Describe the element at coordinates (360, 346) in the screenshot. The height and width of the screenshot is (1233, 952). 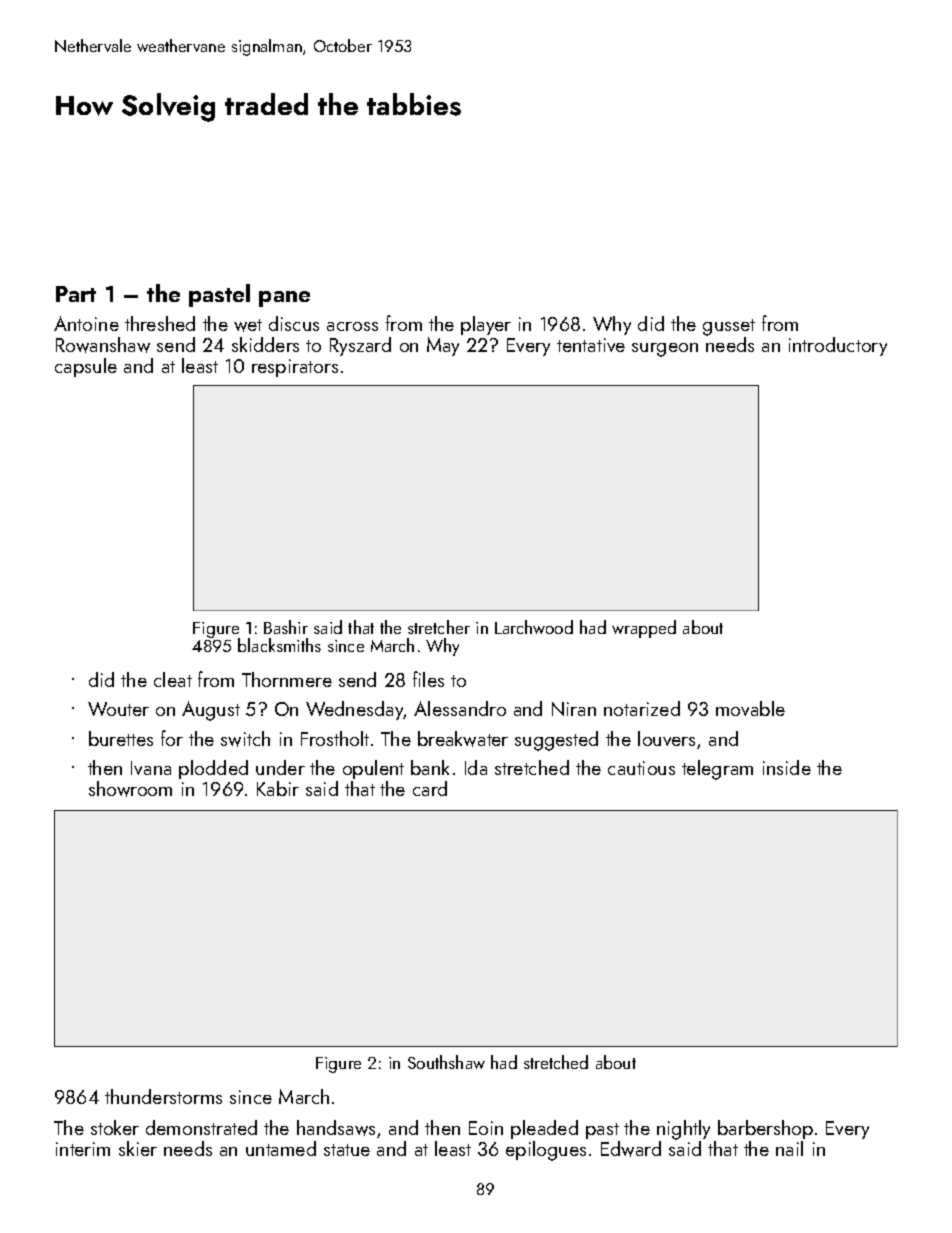
I see `Ryszard` at that location.
